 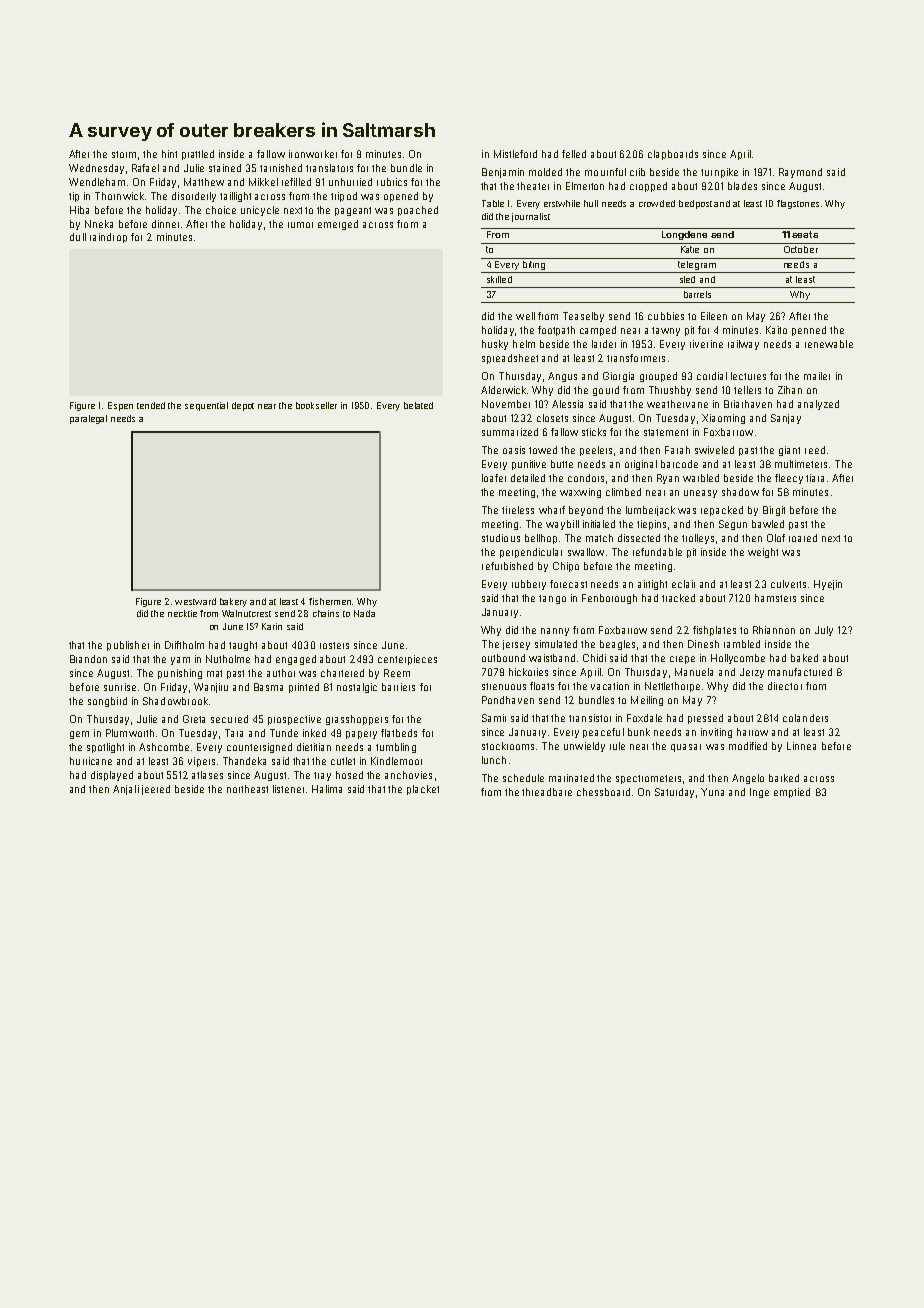 I want to click on Inge, so click(x=759, y=793).
